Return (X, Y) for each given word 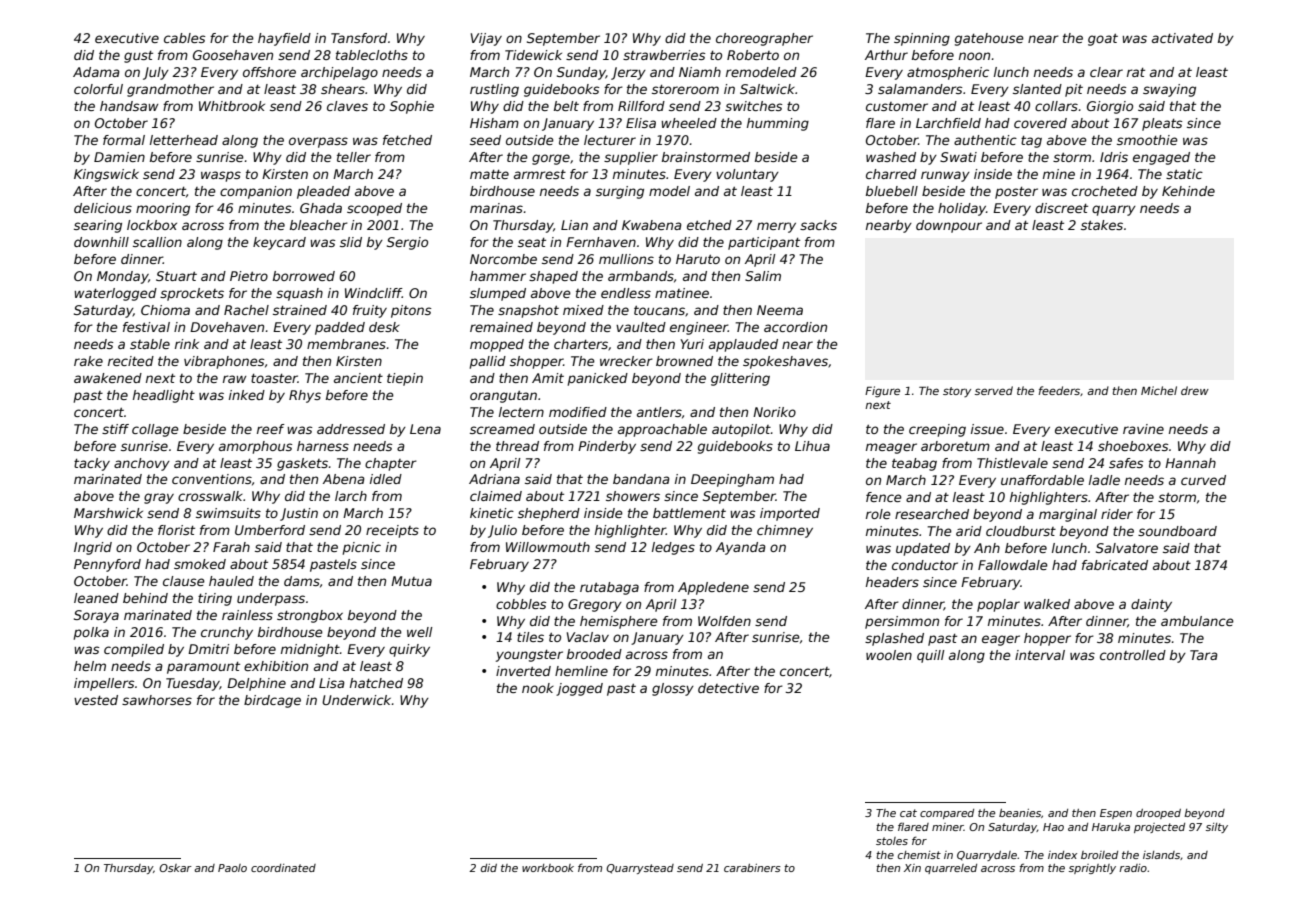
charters (581, 344)
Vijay (486, 39)
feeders (1059, 390)
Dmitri (208, 649)
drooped (1158, 814)
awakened (108, 378)
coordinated (283, 868)
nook (538, 688)
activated (1182, 38)
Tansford (359, 38)
